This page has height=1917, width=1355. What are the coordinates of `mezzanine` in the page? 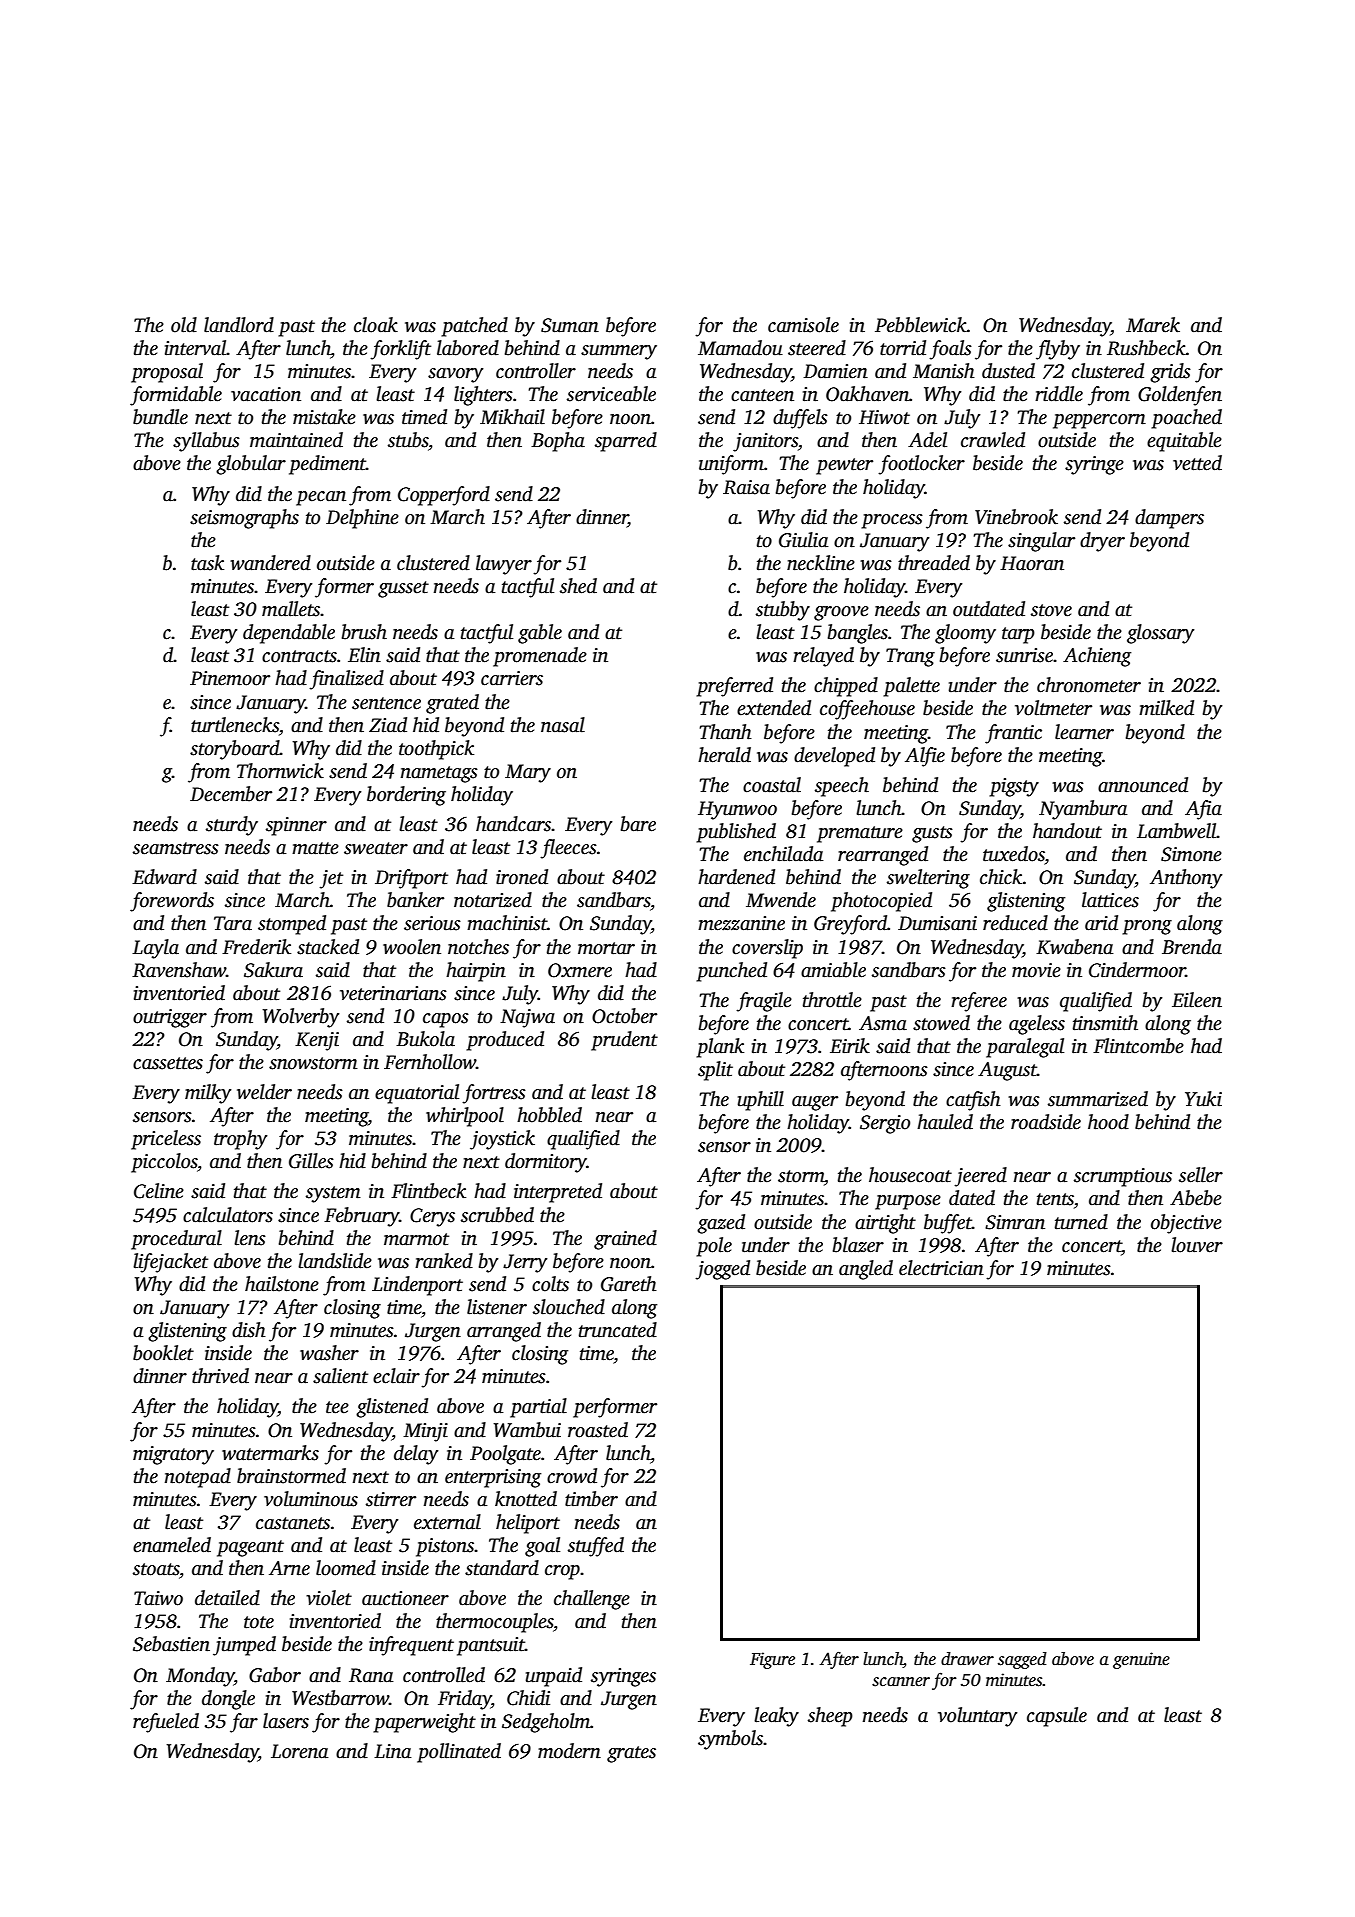 It's located at (741, 923).
